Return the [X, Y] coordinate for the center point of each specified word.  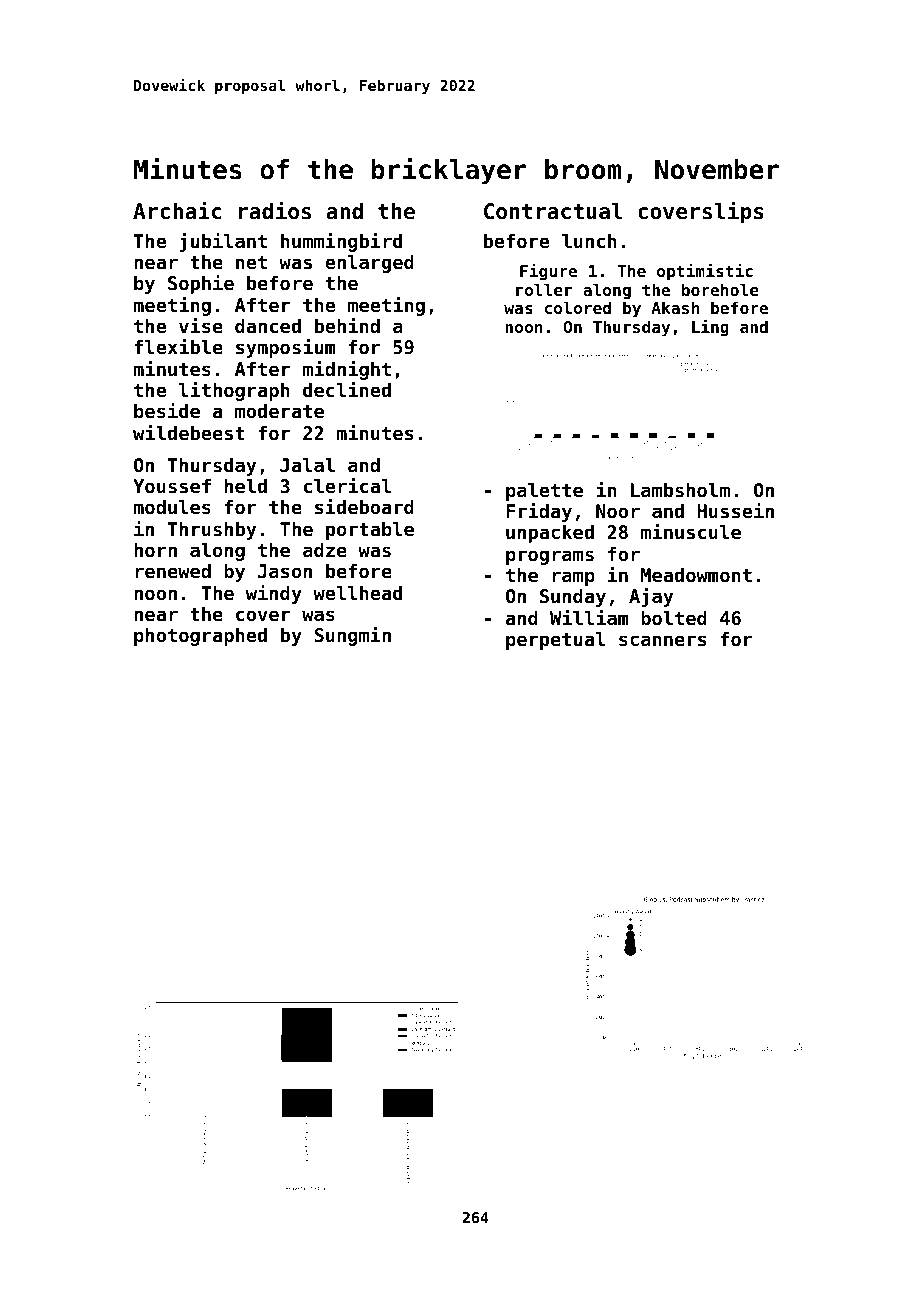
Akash [675, 307]
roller [544, 289]
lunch [589, 241]
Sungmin [352, 636]
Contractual [553, 211]
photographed [200, 637]
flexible [178, 346]
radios [275, 210]
